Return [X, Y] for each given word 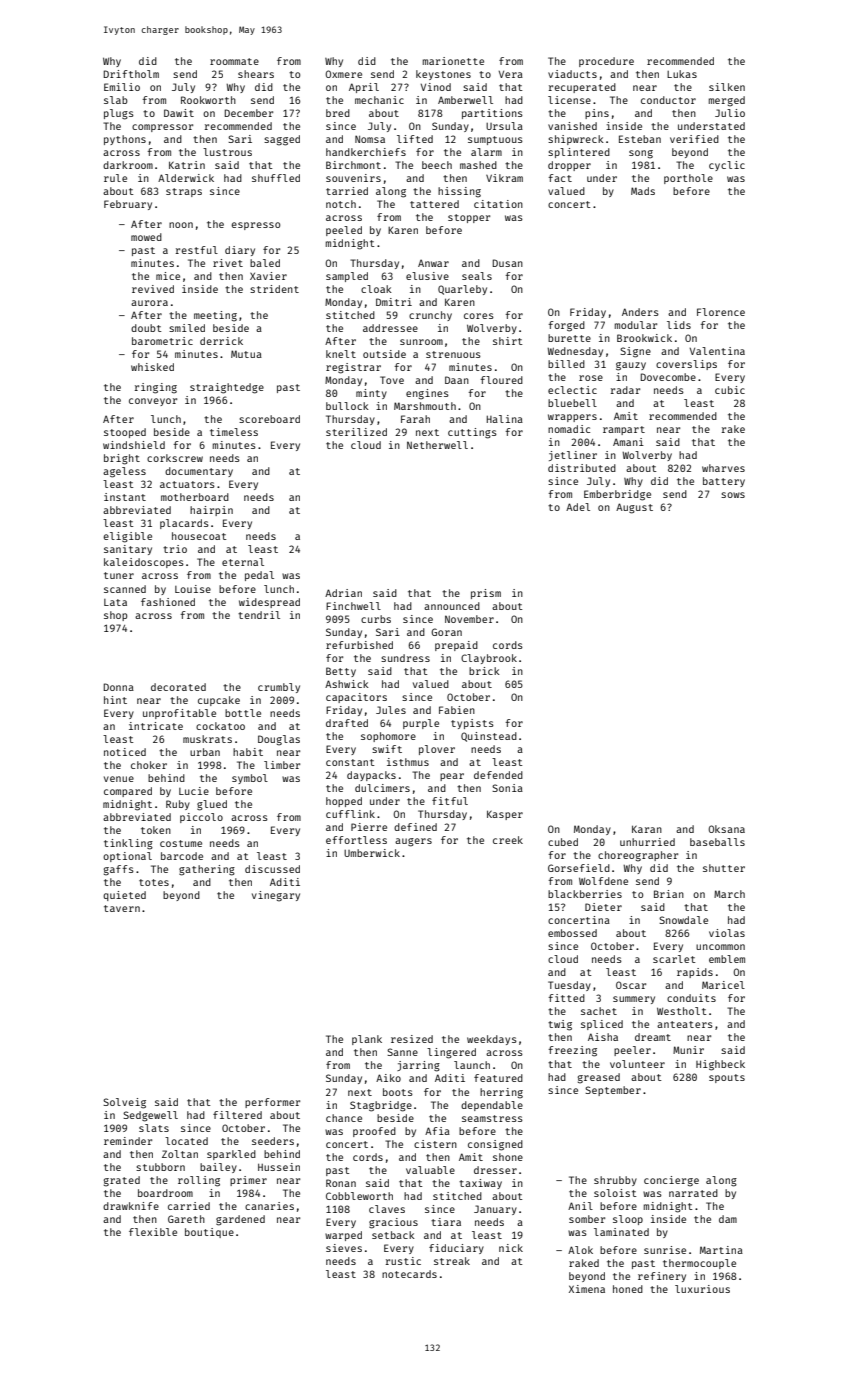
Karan [647, 829]
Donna [119, 687]
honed [628, 1289]
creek [508, 840]
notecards [409, 1274]
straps [184, 192]
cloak [376, 289]
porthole [688, 179]
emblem [727, 959]
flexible [153, 1232]
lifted [415, 139]
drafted [347, 723]
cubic [730, 390]
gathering [207, 870]
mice [168, 276]
